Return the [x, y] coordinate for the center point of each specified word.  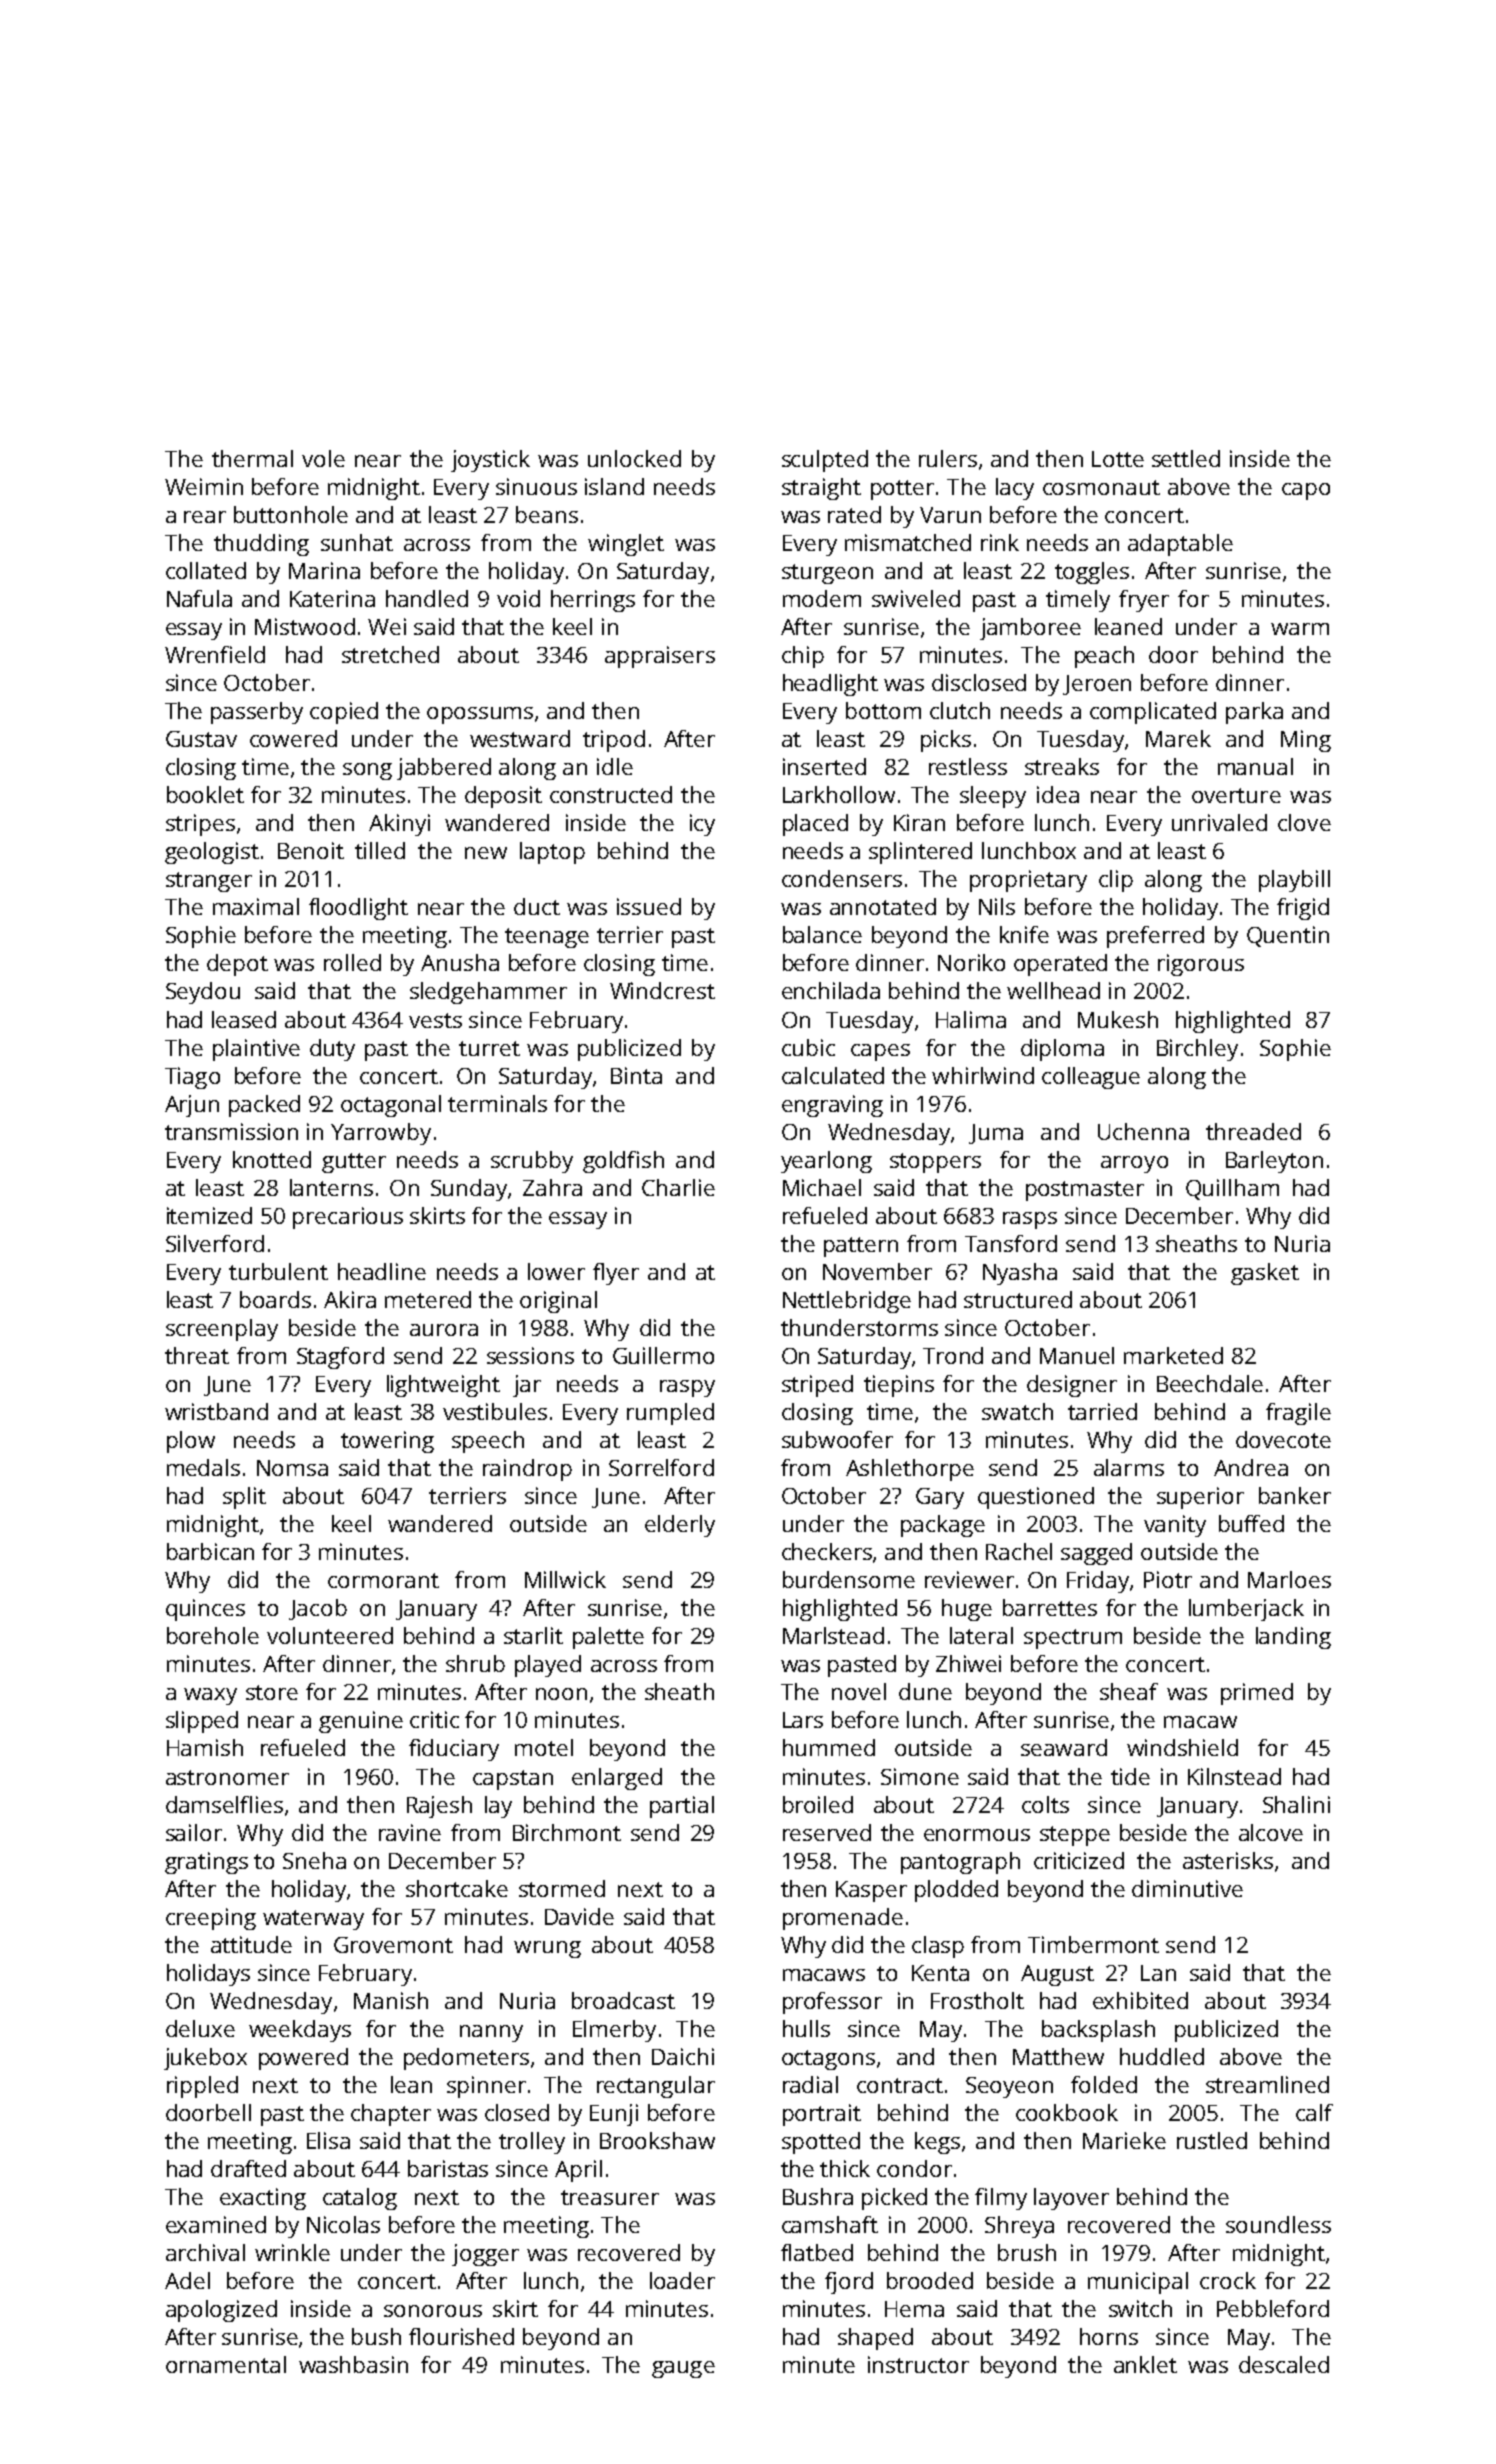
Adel [187, 2280]
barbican [210, 1551]
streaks [1062, 766]
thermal [252, 458]
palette [608, 1638]
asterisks [1228, 1860]
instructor [918, 2364]
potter [902, 490]
